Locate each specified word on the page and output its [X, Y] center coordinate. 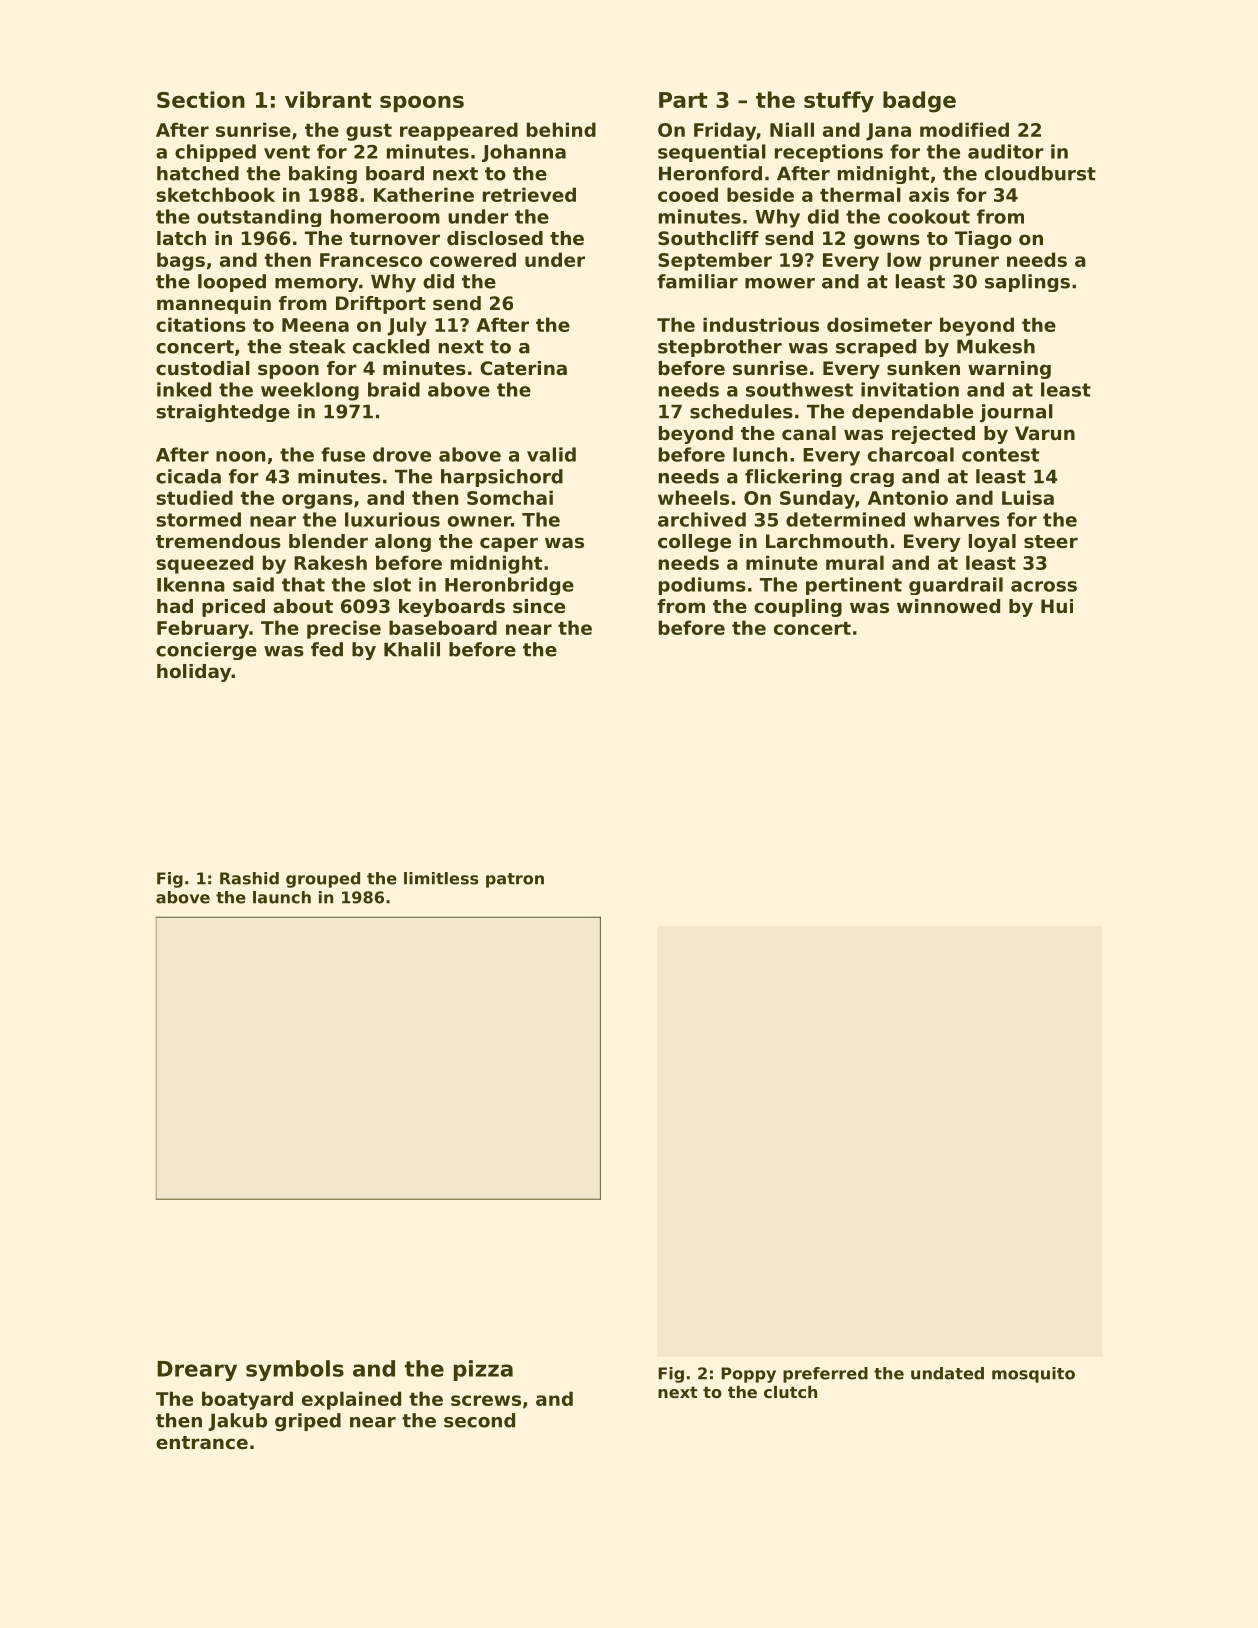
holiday [194, 673]
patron [515, 880]
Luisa [1028, 497]
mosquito [1033, 1375]
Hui [1057, 606]
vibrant [328, 99]
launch [282, 897]
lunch [760, 454]
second [479, 1420]
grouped [323, 880]
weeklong [310, 391]
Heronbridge [509, 586]
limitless [441, 878]
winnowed [948, 606]
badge [919, 102]
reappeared [459, 131]
